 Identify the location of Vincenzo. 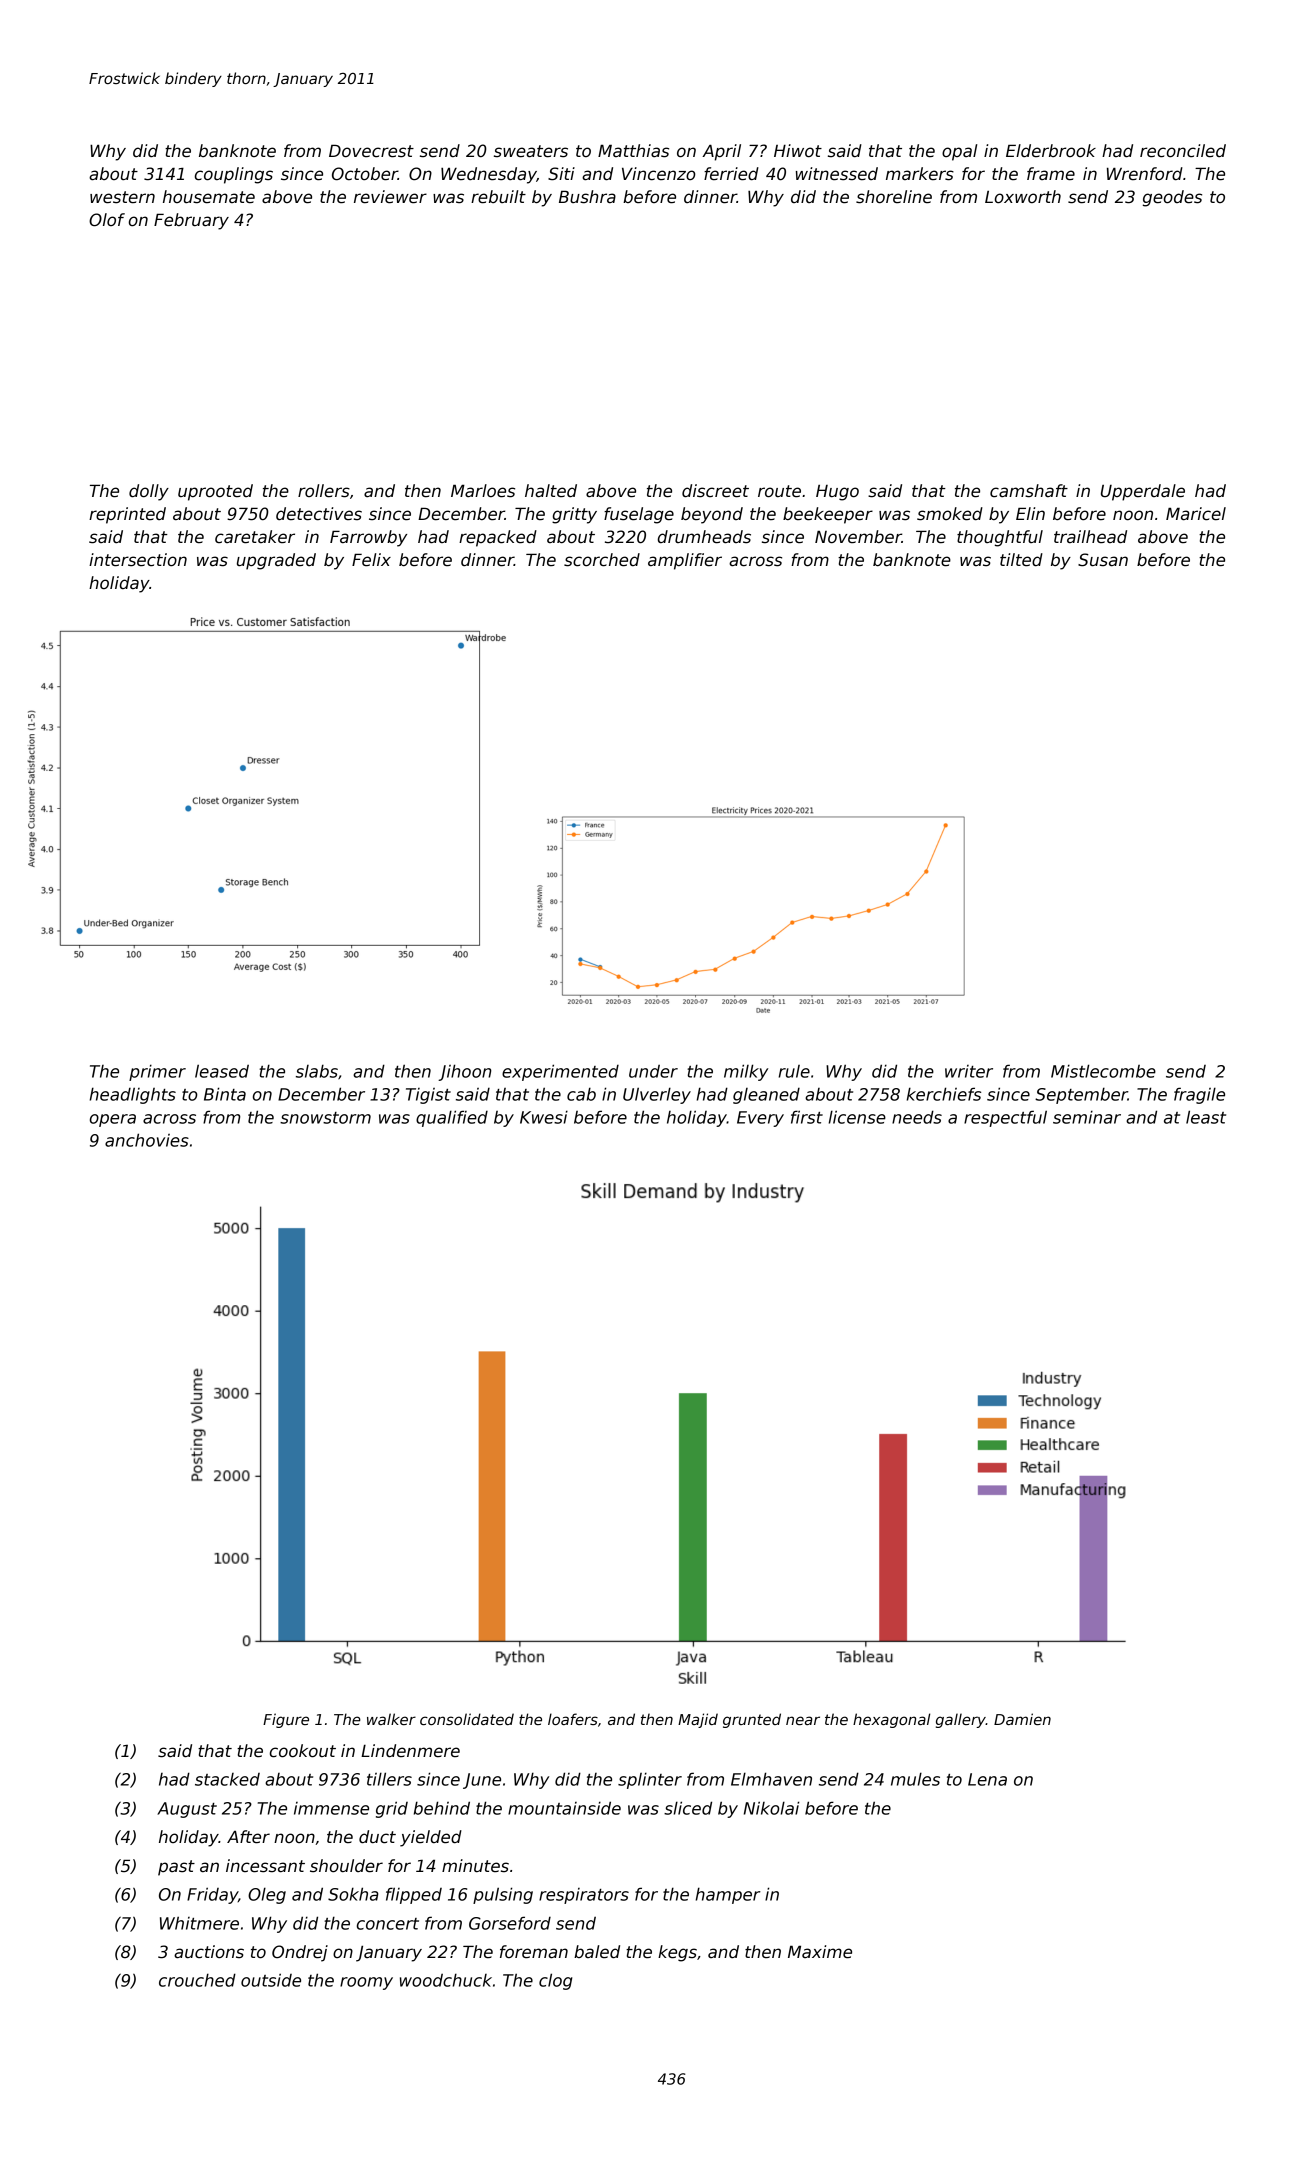
(659, 174).
